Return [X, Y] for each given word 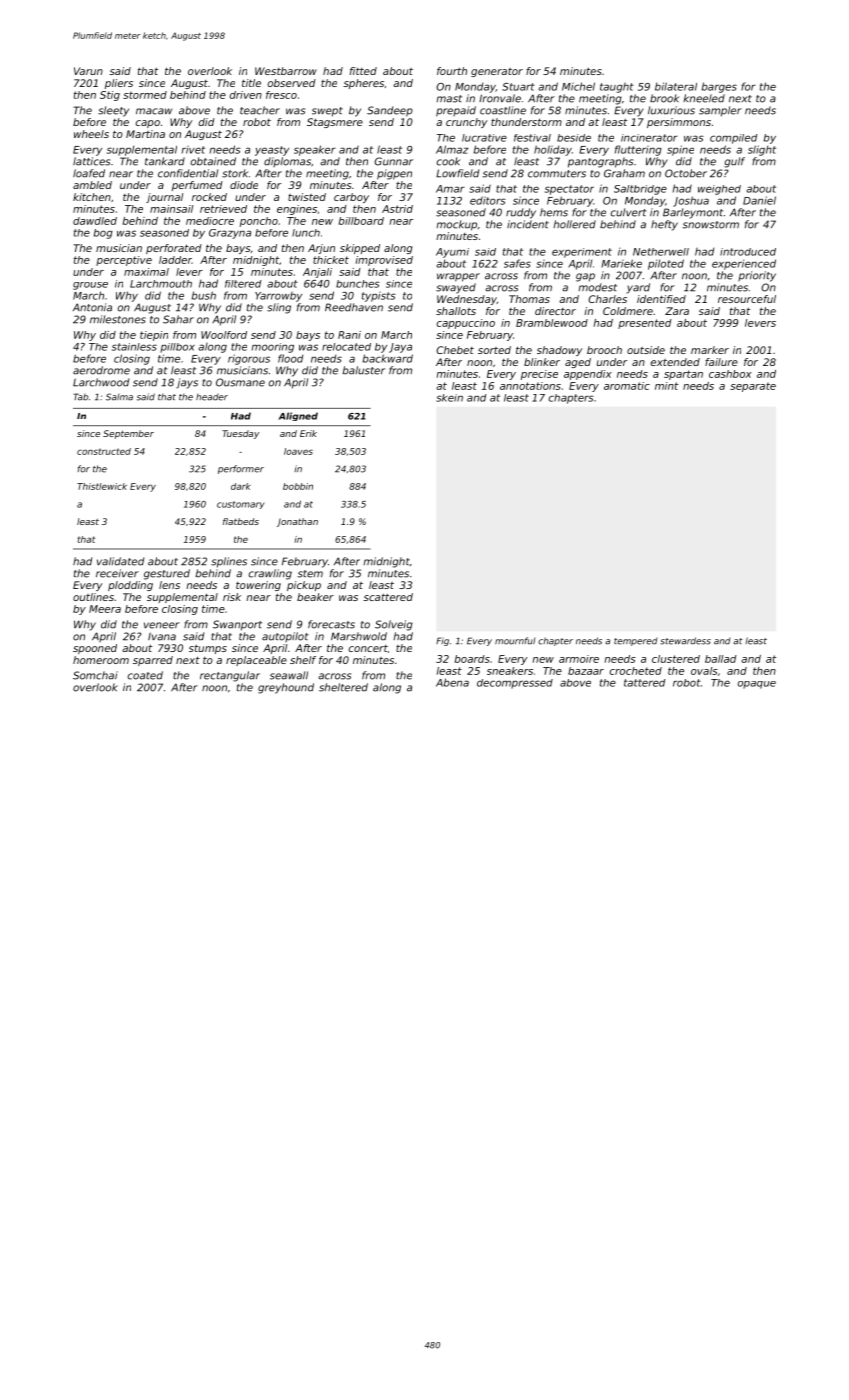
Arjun [321, 249]
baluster [364, 370]
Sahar [178, 319]
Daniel [759, 200]
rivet [193, 150]
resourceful [747, 299]
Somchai [95, 675]
